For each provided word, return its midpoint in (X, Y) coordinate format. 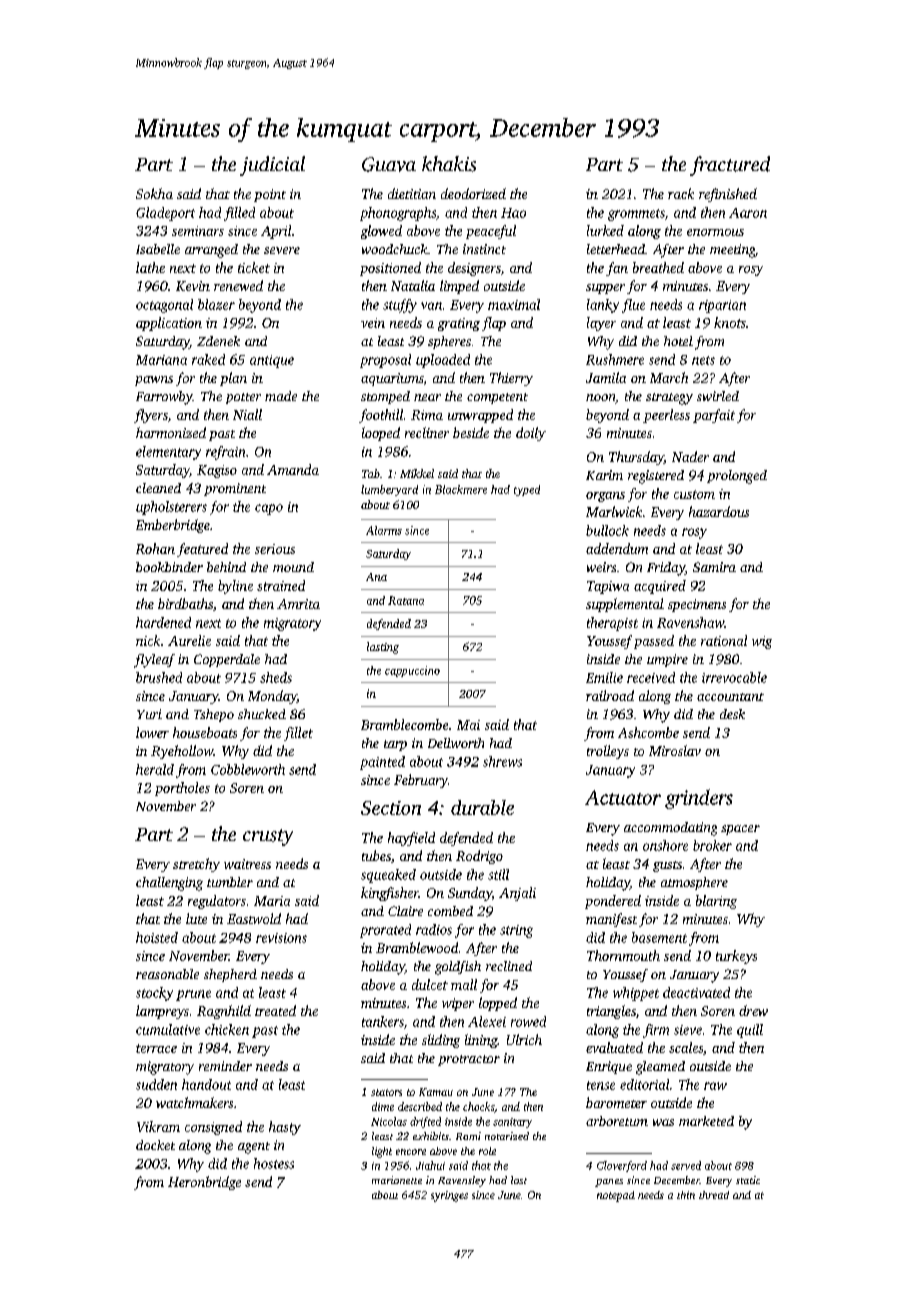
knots (730, 322)
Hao (513, 213)
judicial (272, 166)
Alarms (384, 530)
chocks (479, 1107)
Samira (714, 567)
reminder (225, 1066)
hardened (163, 622)
